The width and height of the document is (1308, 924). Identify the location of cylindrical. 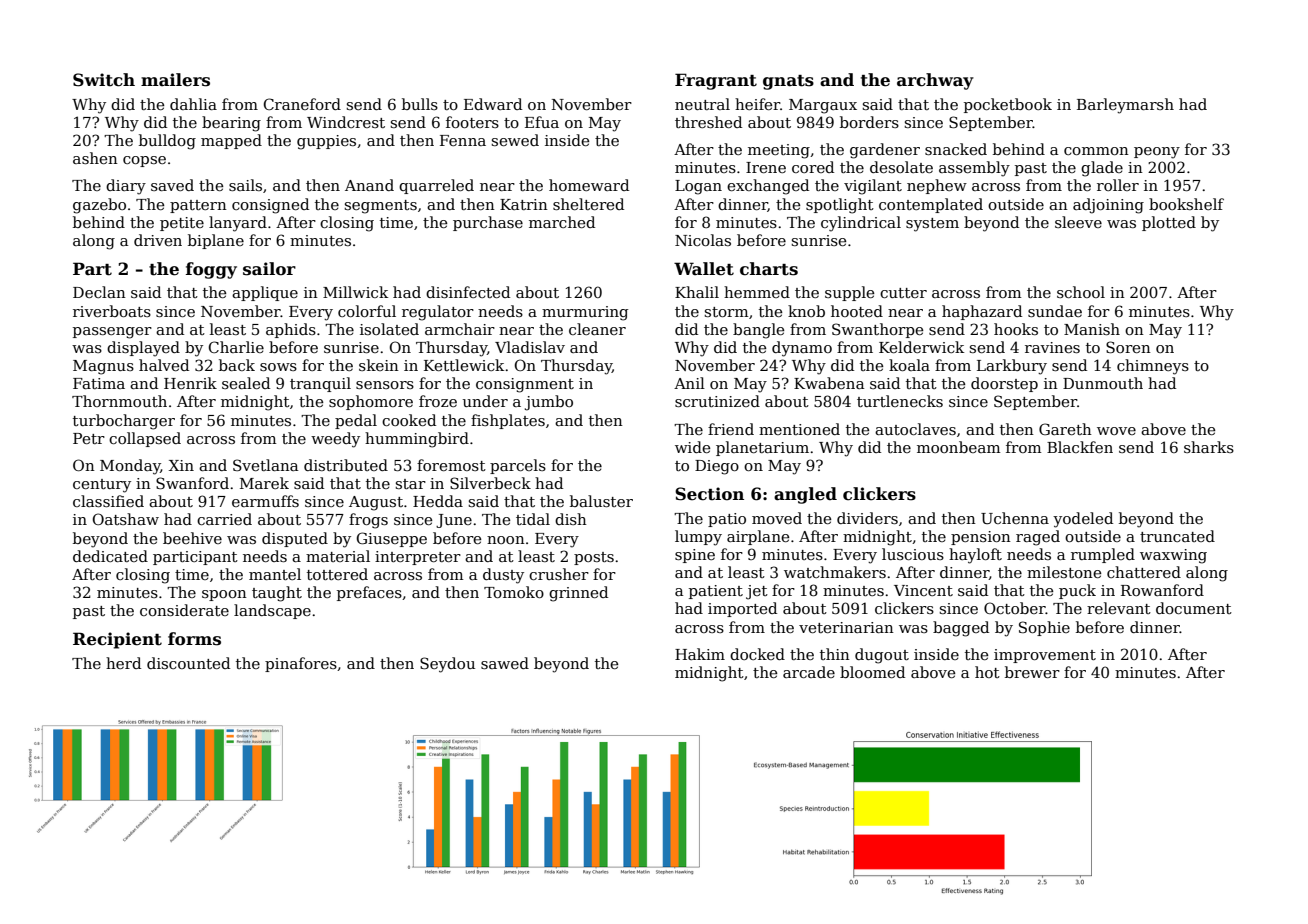
(861, 224).
